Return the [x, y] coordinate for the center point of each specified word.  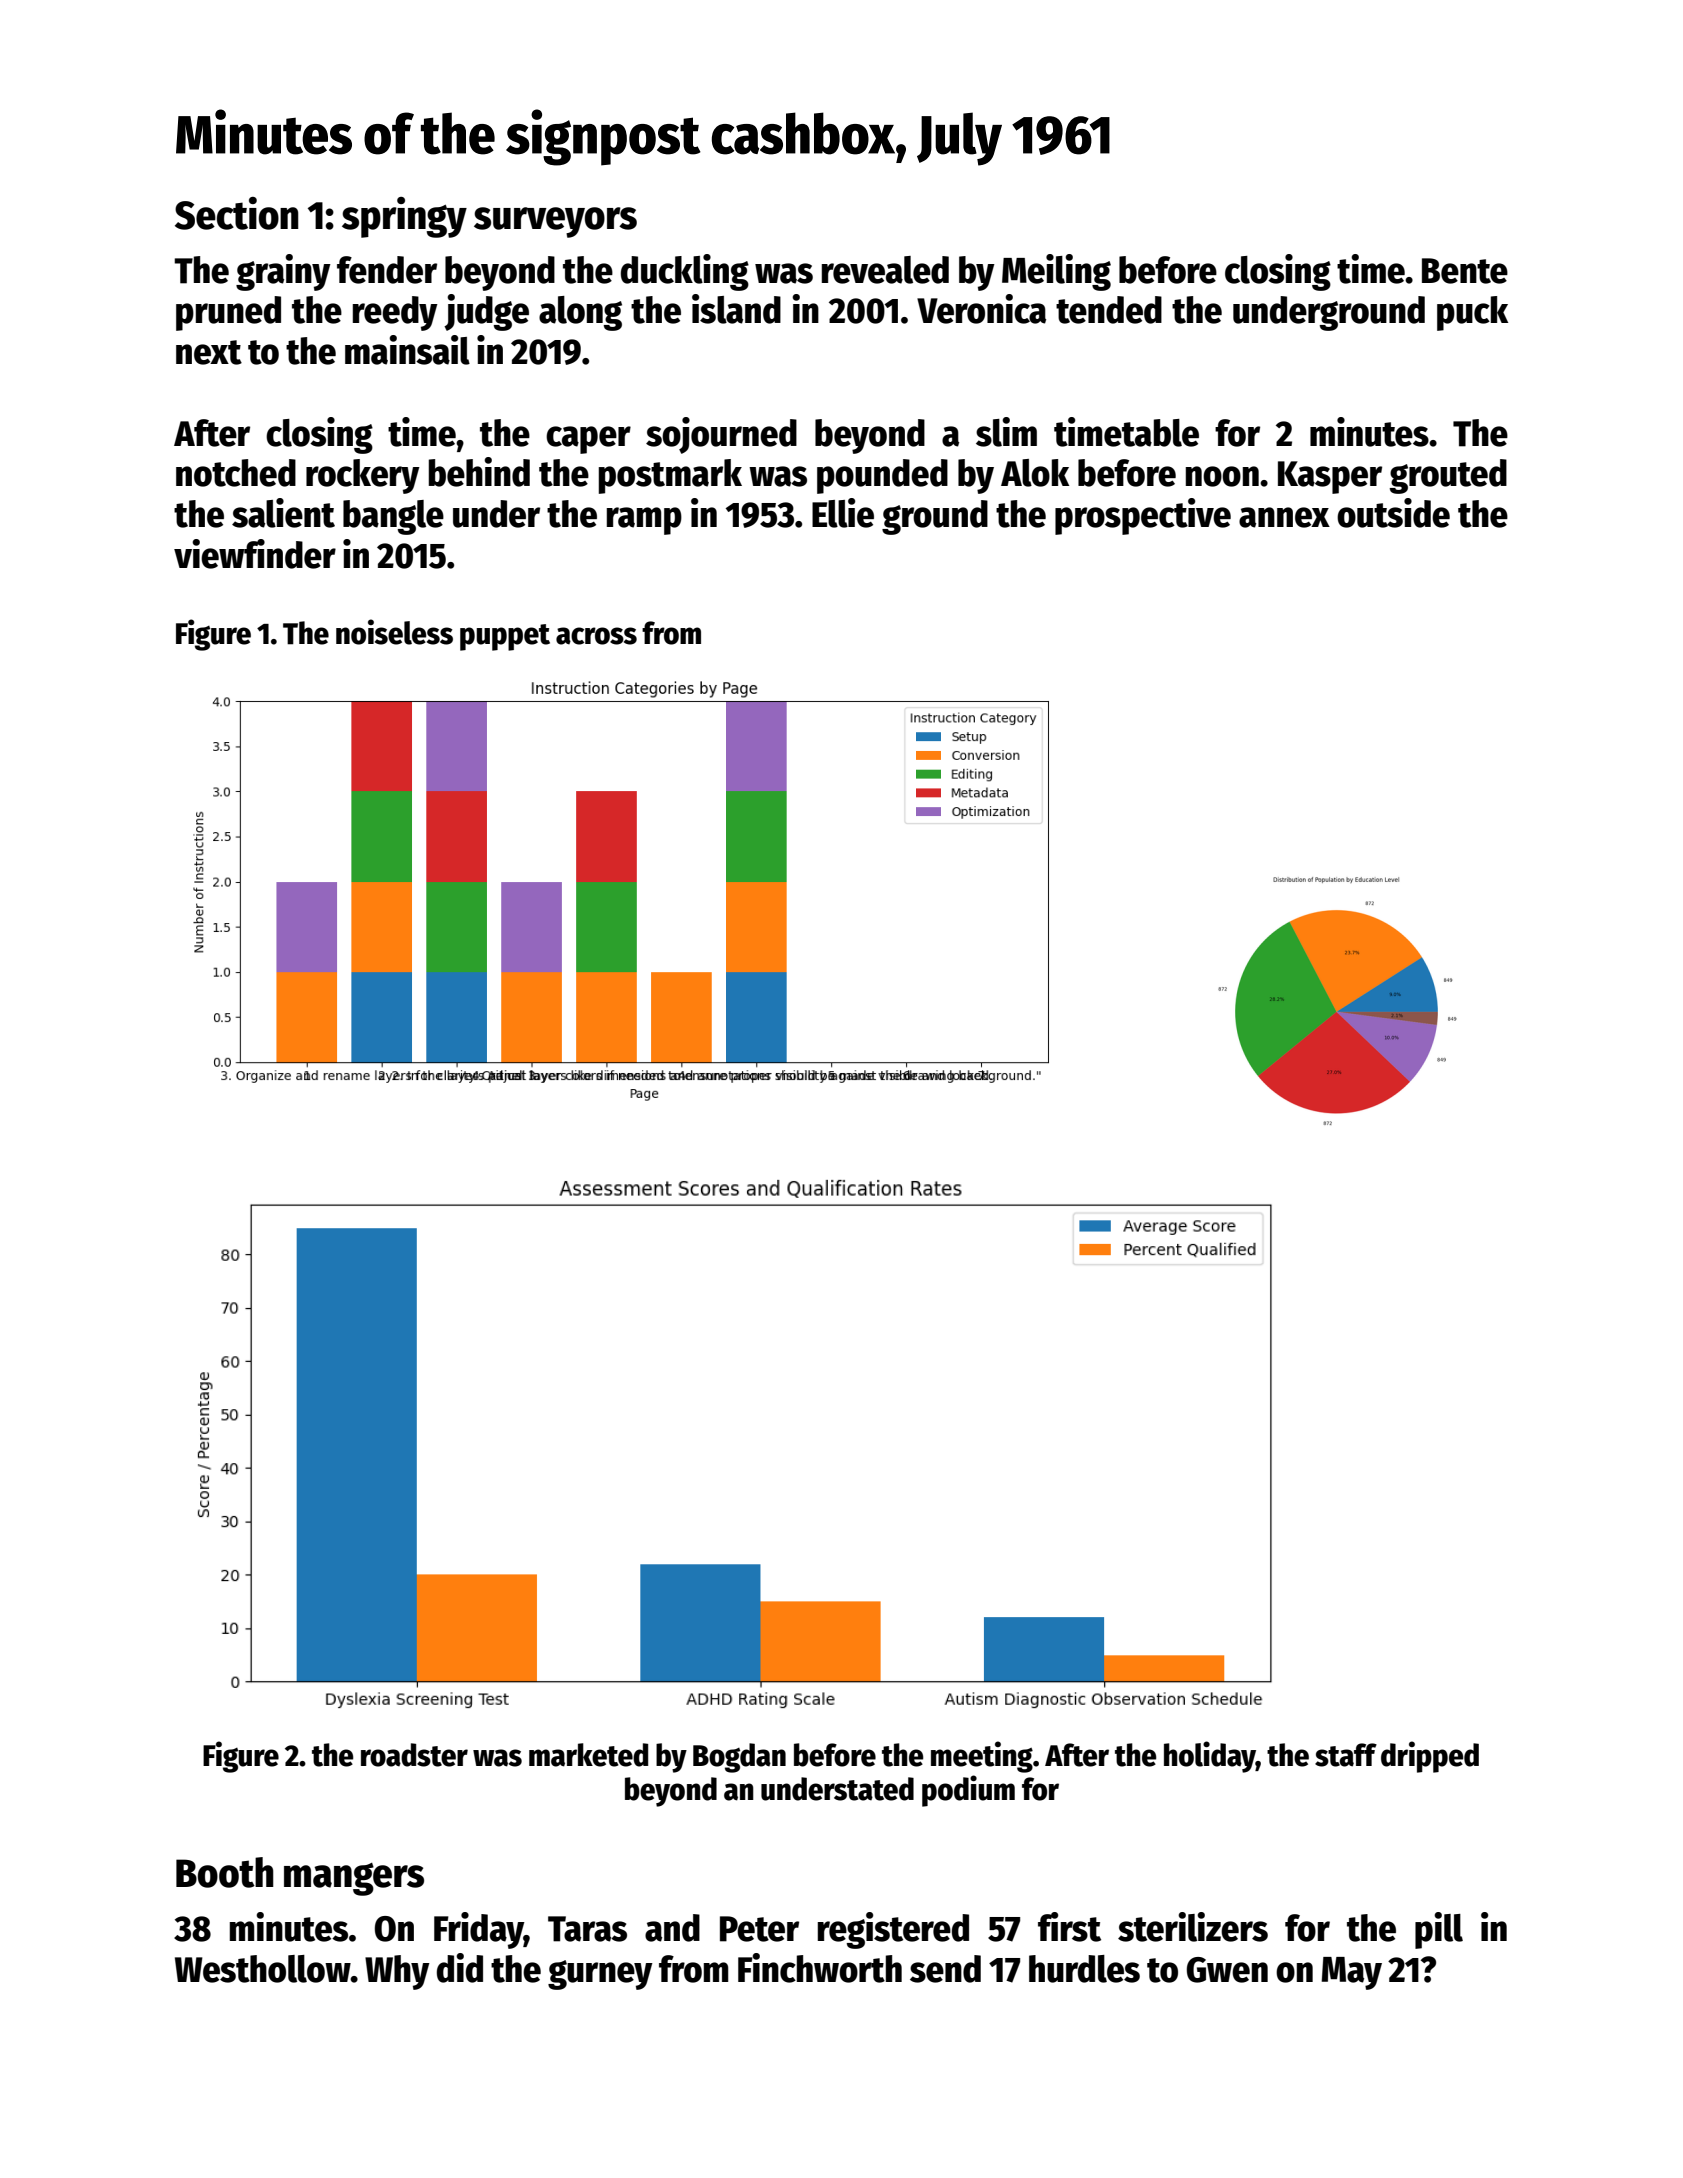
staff [1346, 1755]
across [596, 636]
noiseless [394, 632]
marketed [588, 1755]
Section [237, 213]
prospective [1143, 516]
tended [1109, 310]
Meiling [1056, 272]
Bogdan [739, 1758]
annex [1284, 517]
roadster [414, 1755]
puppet [505, 637]
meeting [982, 1757]
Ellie [843, 513]
